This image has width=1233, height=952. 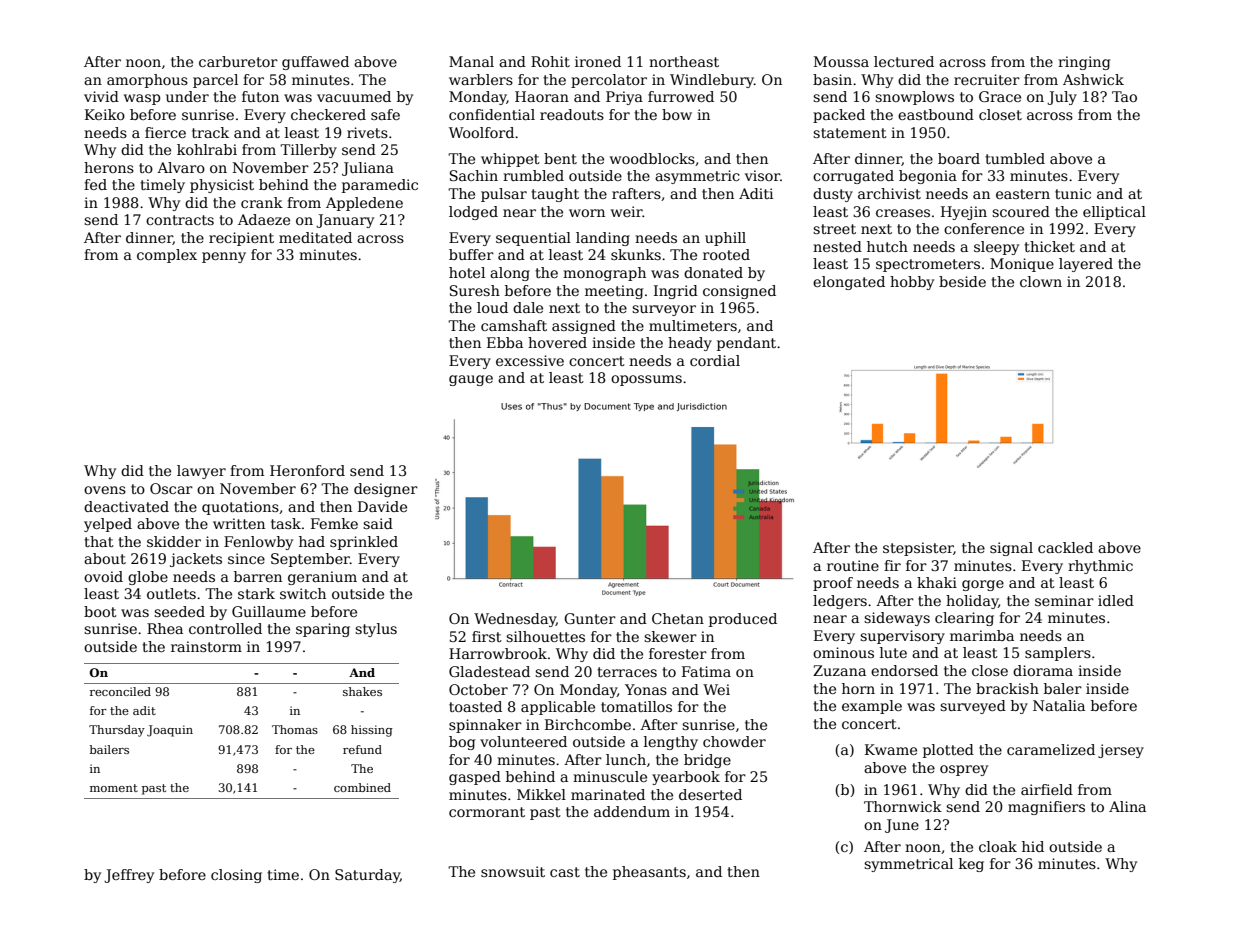 I want to click on Manal, so click(x=471, y=61).
